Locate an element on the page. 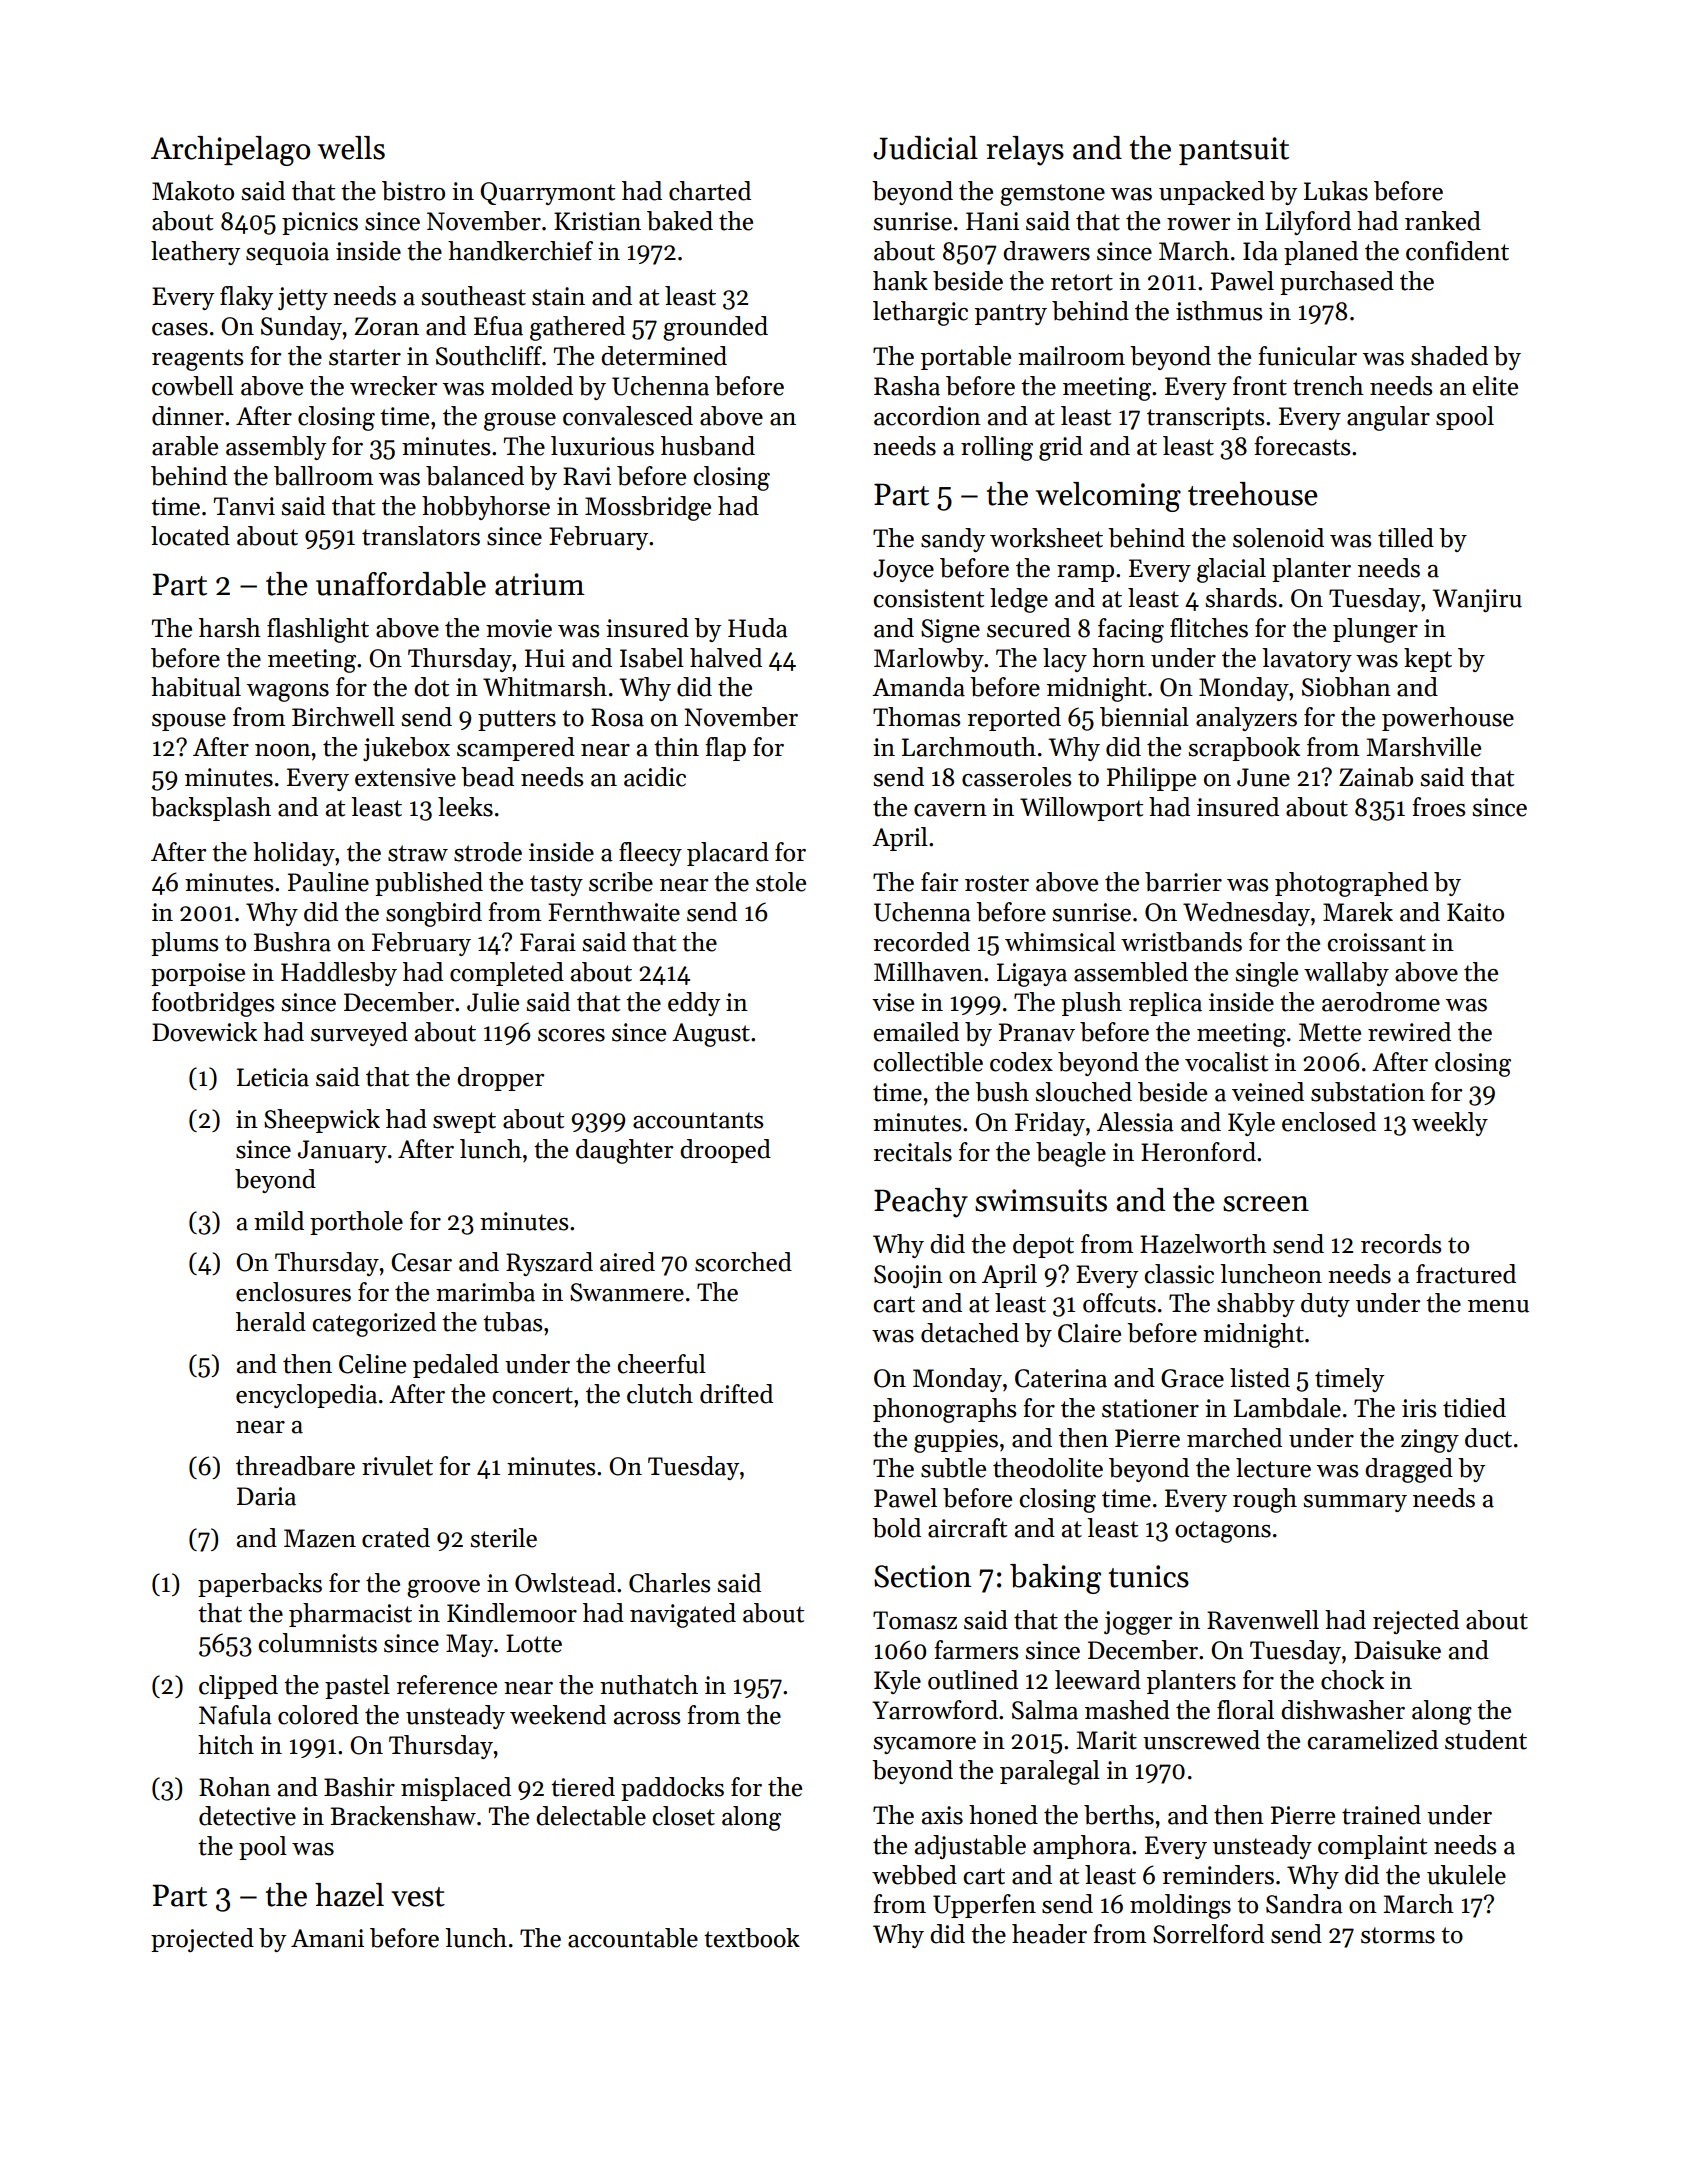  Section is located at coordinates (922, 1576).
